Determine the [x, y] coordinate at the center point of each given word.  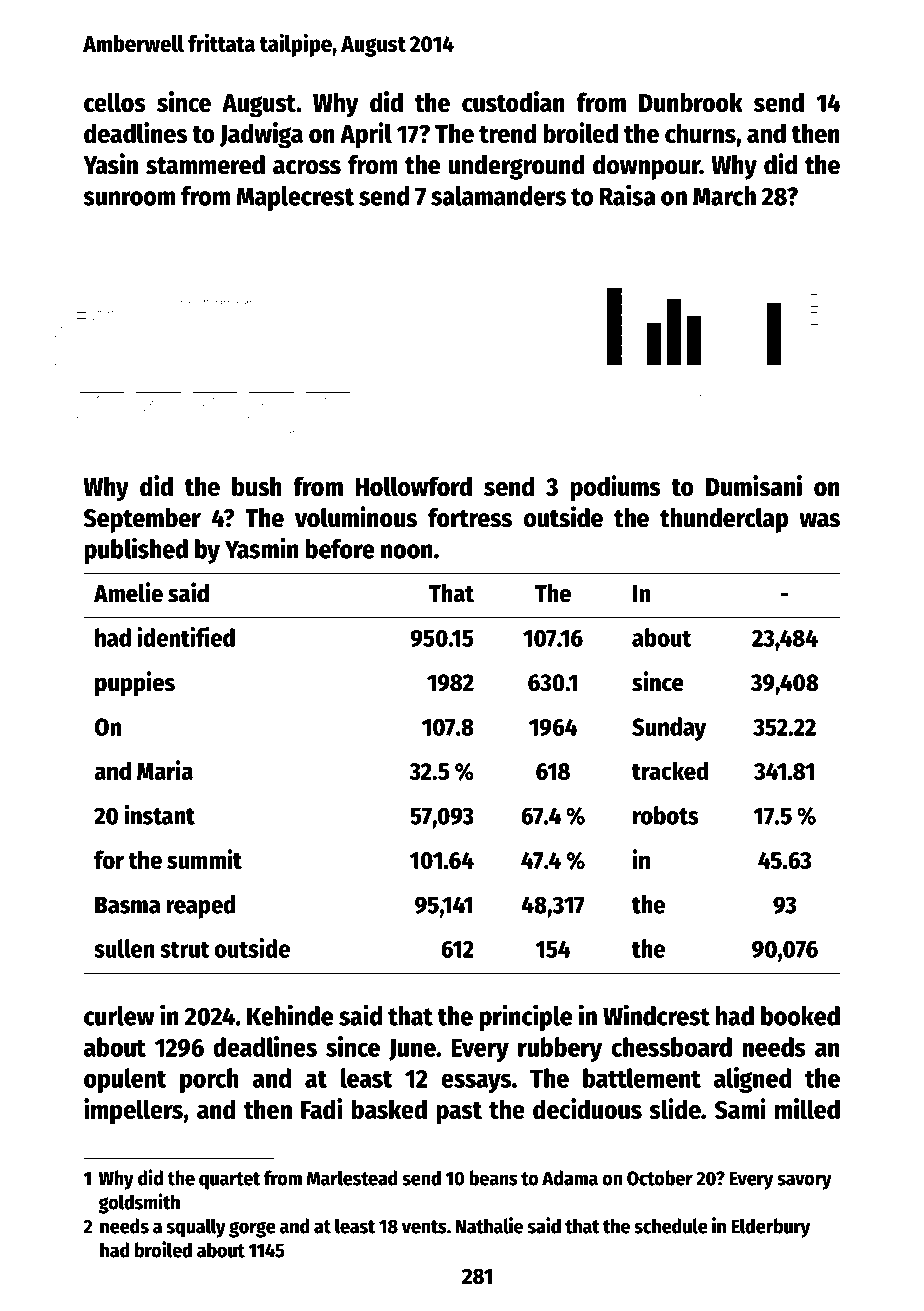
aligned [752, 1080]
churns [700, 133]
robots [666, 815]
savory [804, 1182]
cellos [114, 102]
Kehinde [290, 1015]
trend [508, 133]
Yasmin [262, 548]
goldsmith [139, 1203]
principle [525, 1017]
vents [424, 1227]
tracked [670, 770]
